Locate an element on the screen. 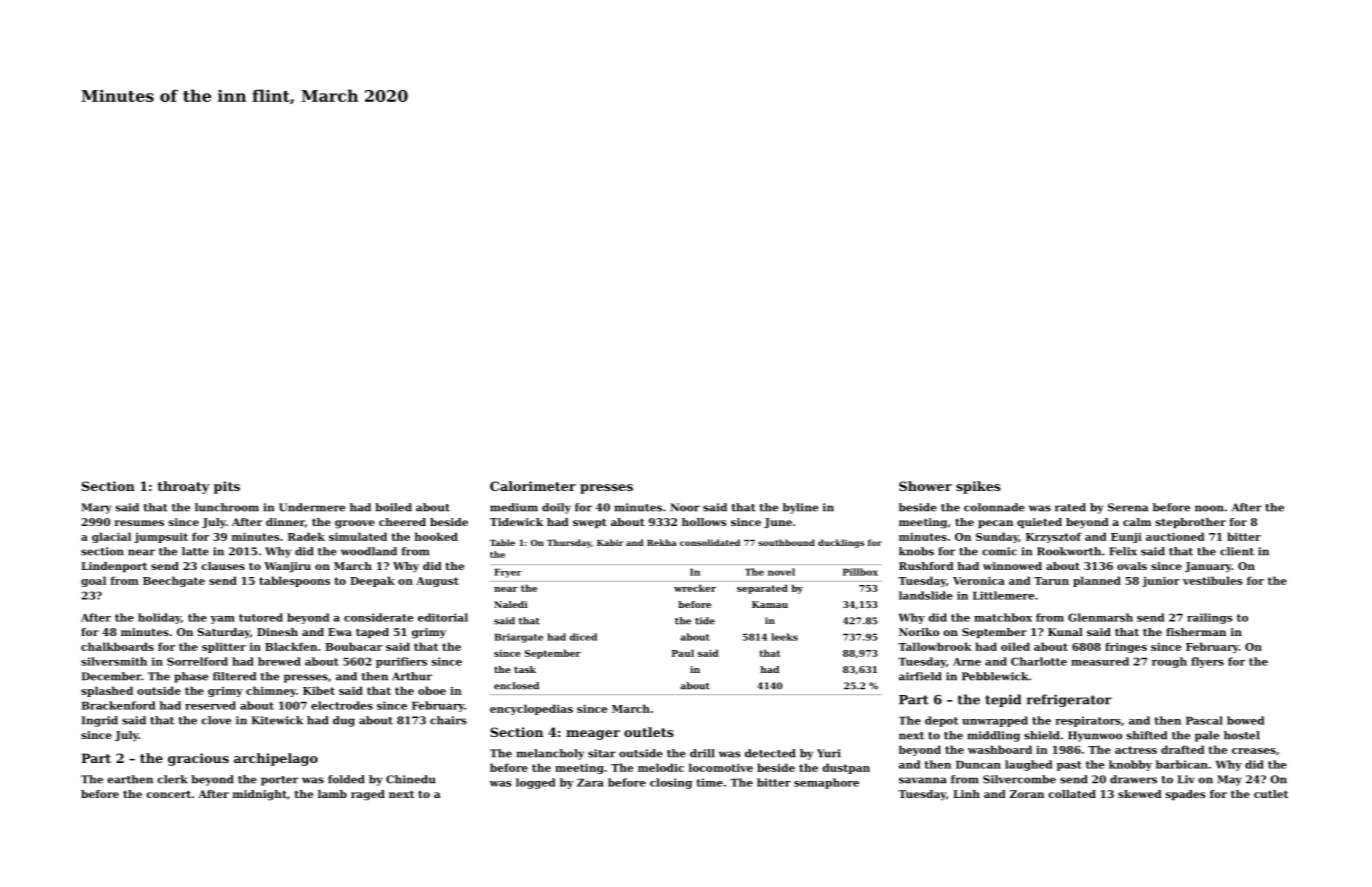 This screenshot has height=887, width=1372. matchbox is located at coordinates (1003, 617).
